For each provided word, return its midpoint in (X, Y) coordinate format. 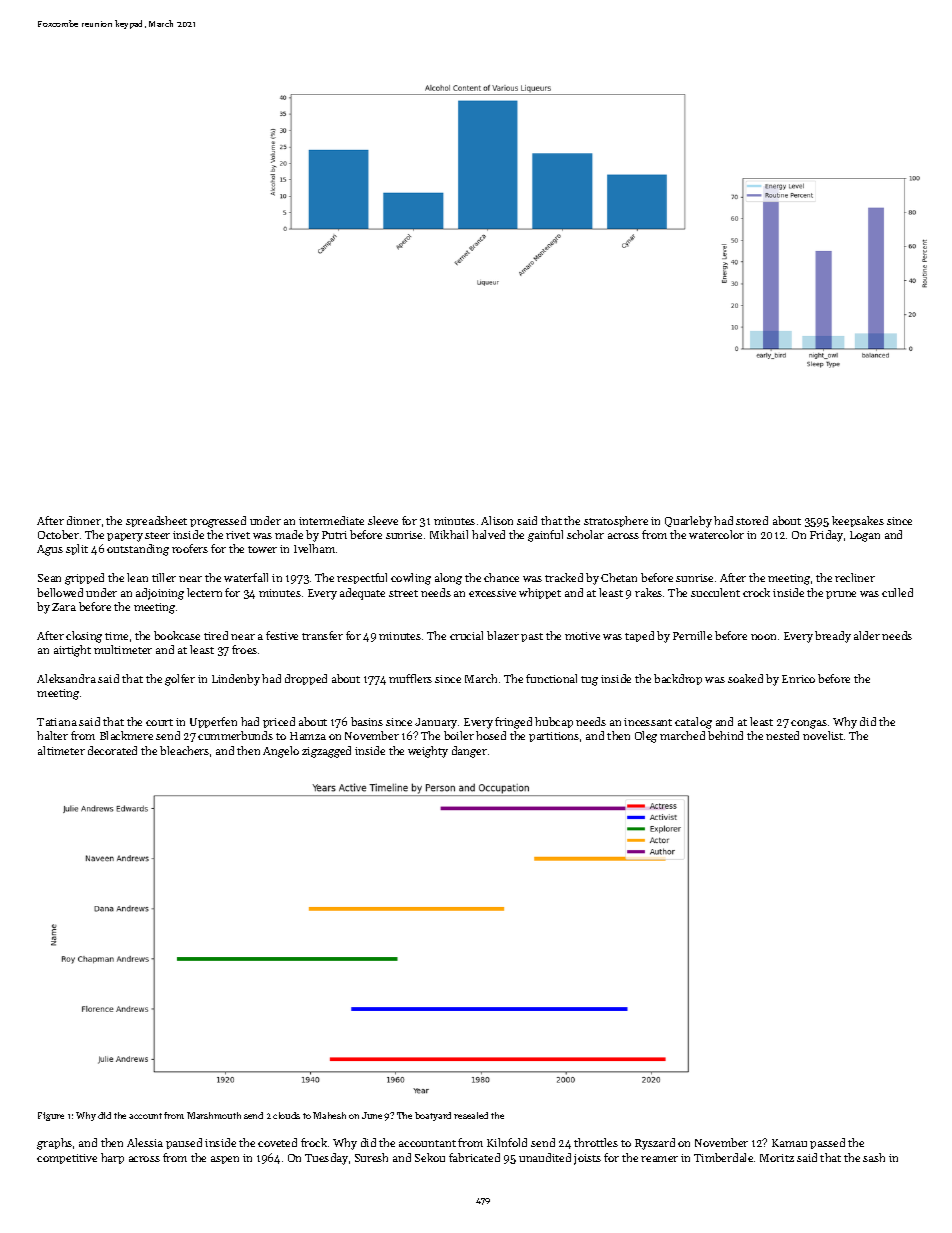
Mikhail (449, 534)
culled (897, 592)
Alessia (145, 1142)
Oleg (646, 737)
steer (157, 535)
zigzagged (326, 752)
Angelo (281, 752)
